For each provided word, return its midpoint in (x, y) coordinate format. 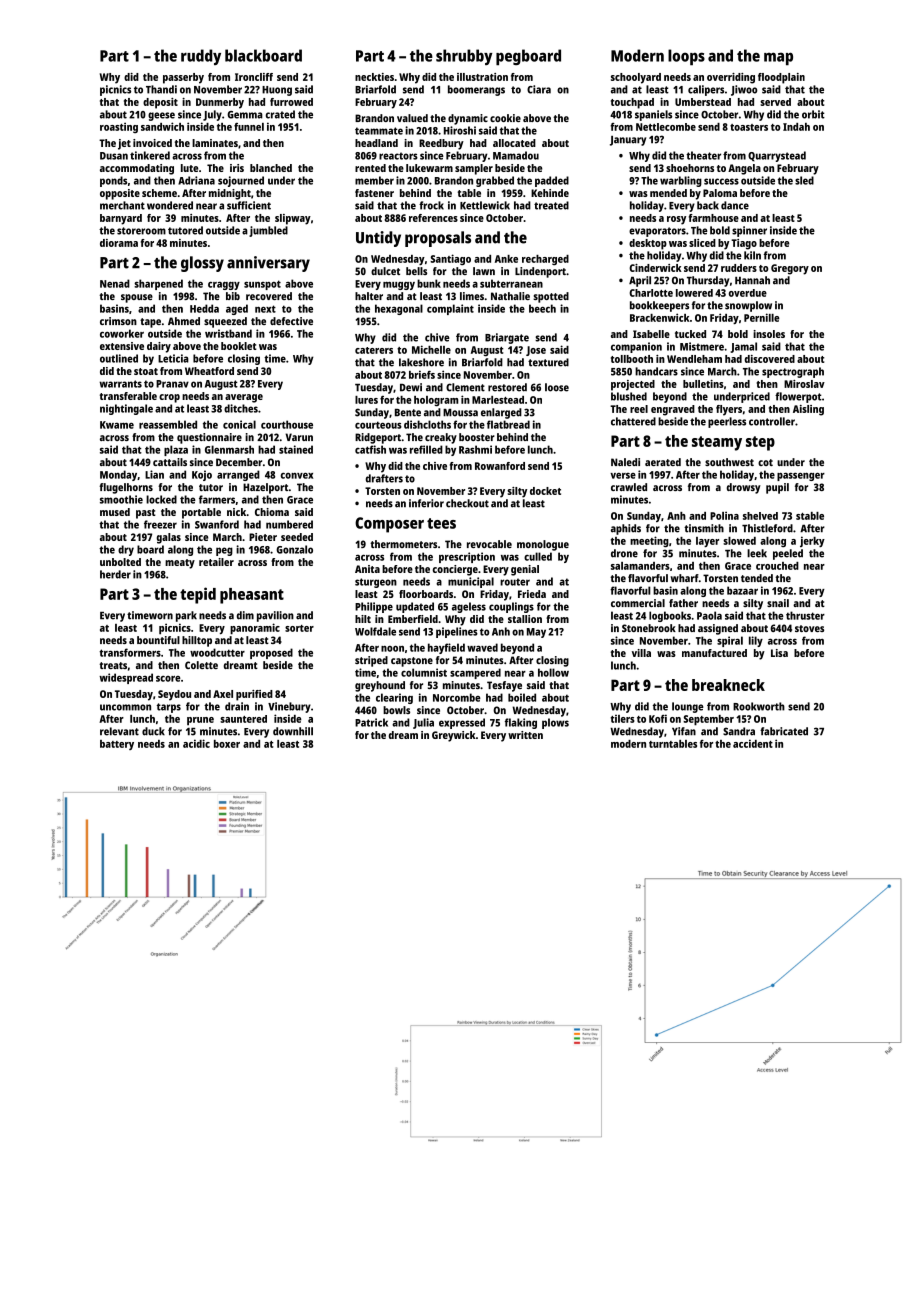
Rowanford (500, 466)
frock (431, 205)
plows (555, 723)
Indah (796, 127)
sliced (702, 243)
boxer (227, 744)
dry (126, 550)
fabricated (784, 731)
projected (633, 385)
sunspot (262, 285)
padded (552, 181)
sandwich (162, 126)
